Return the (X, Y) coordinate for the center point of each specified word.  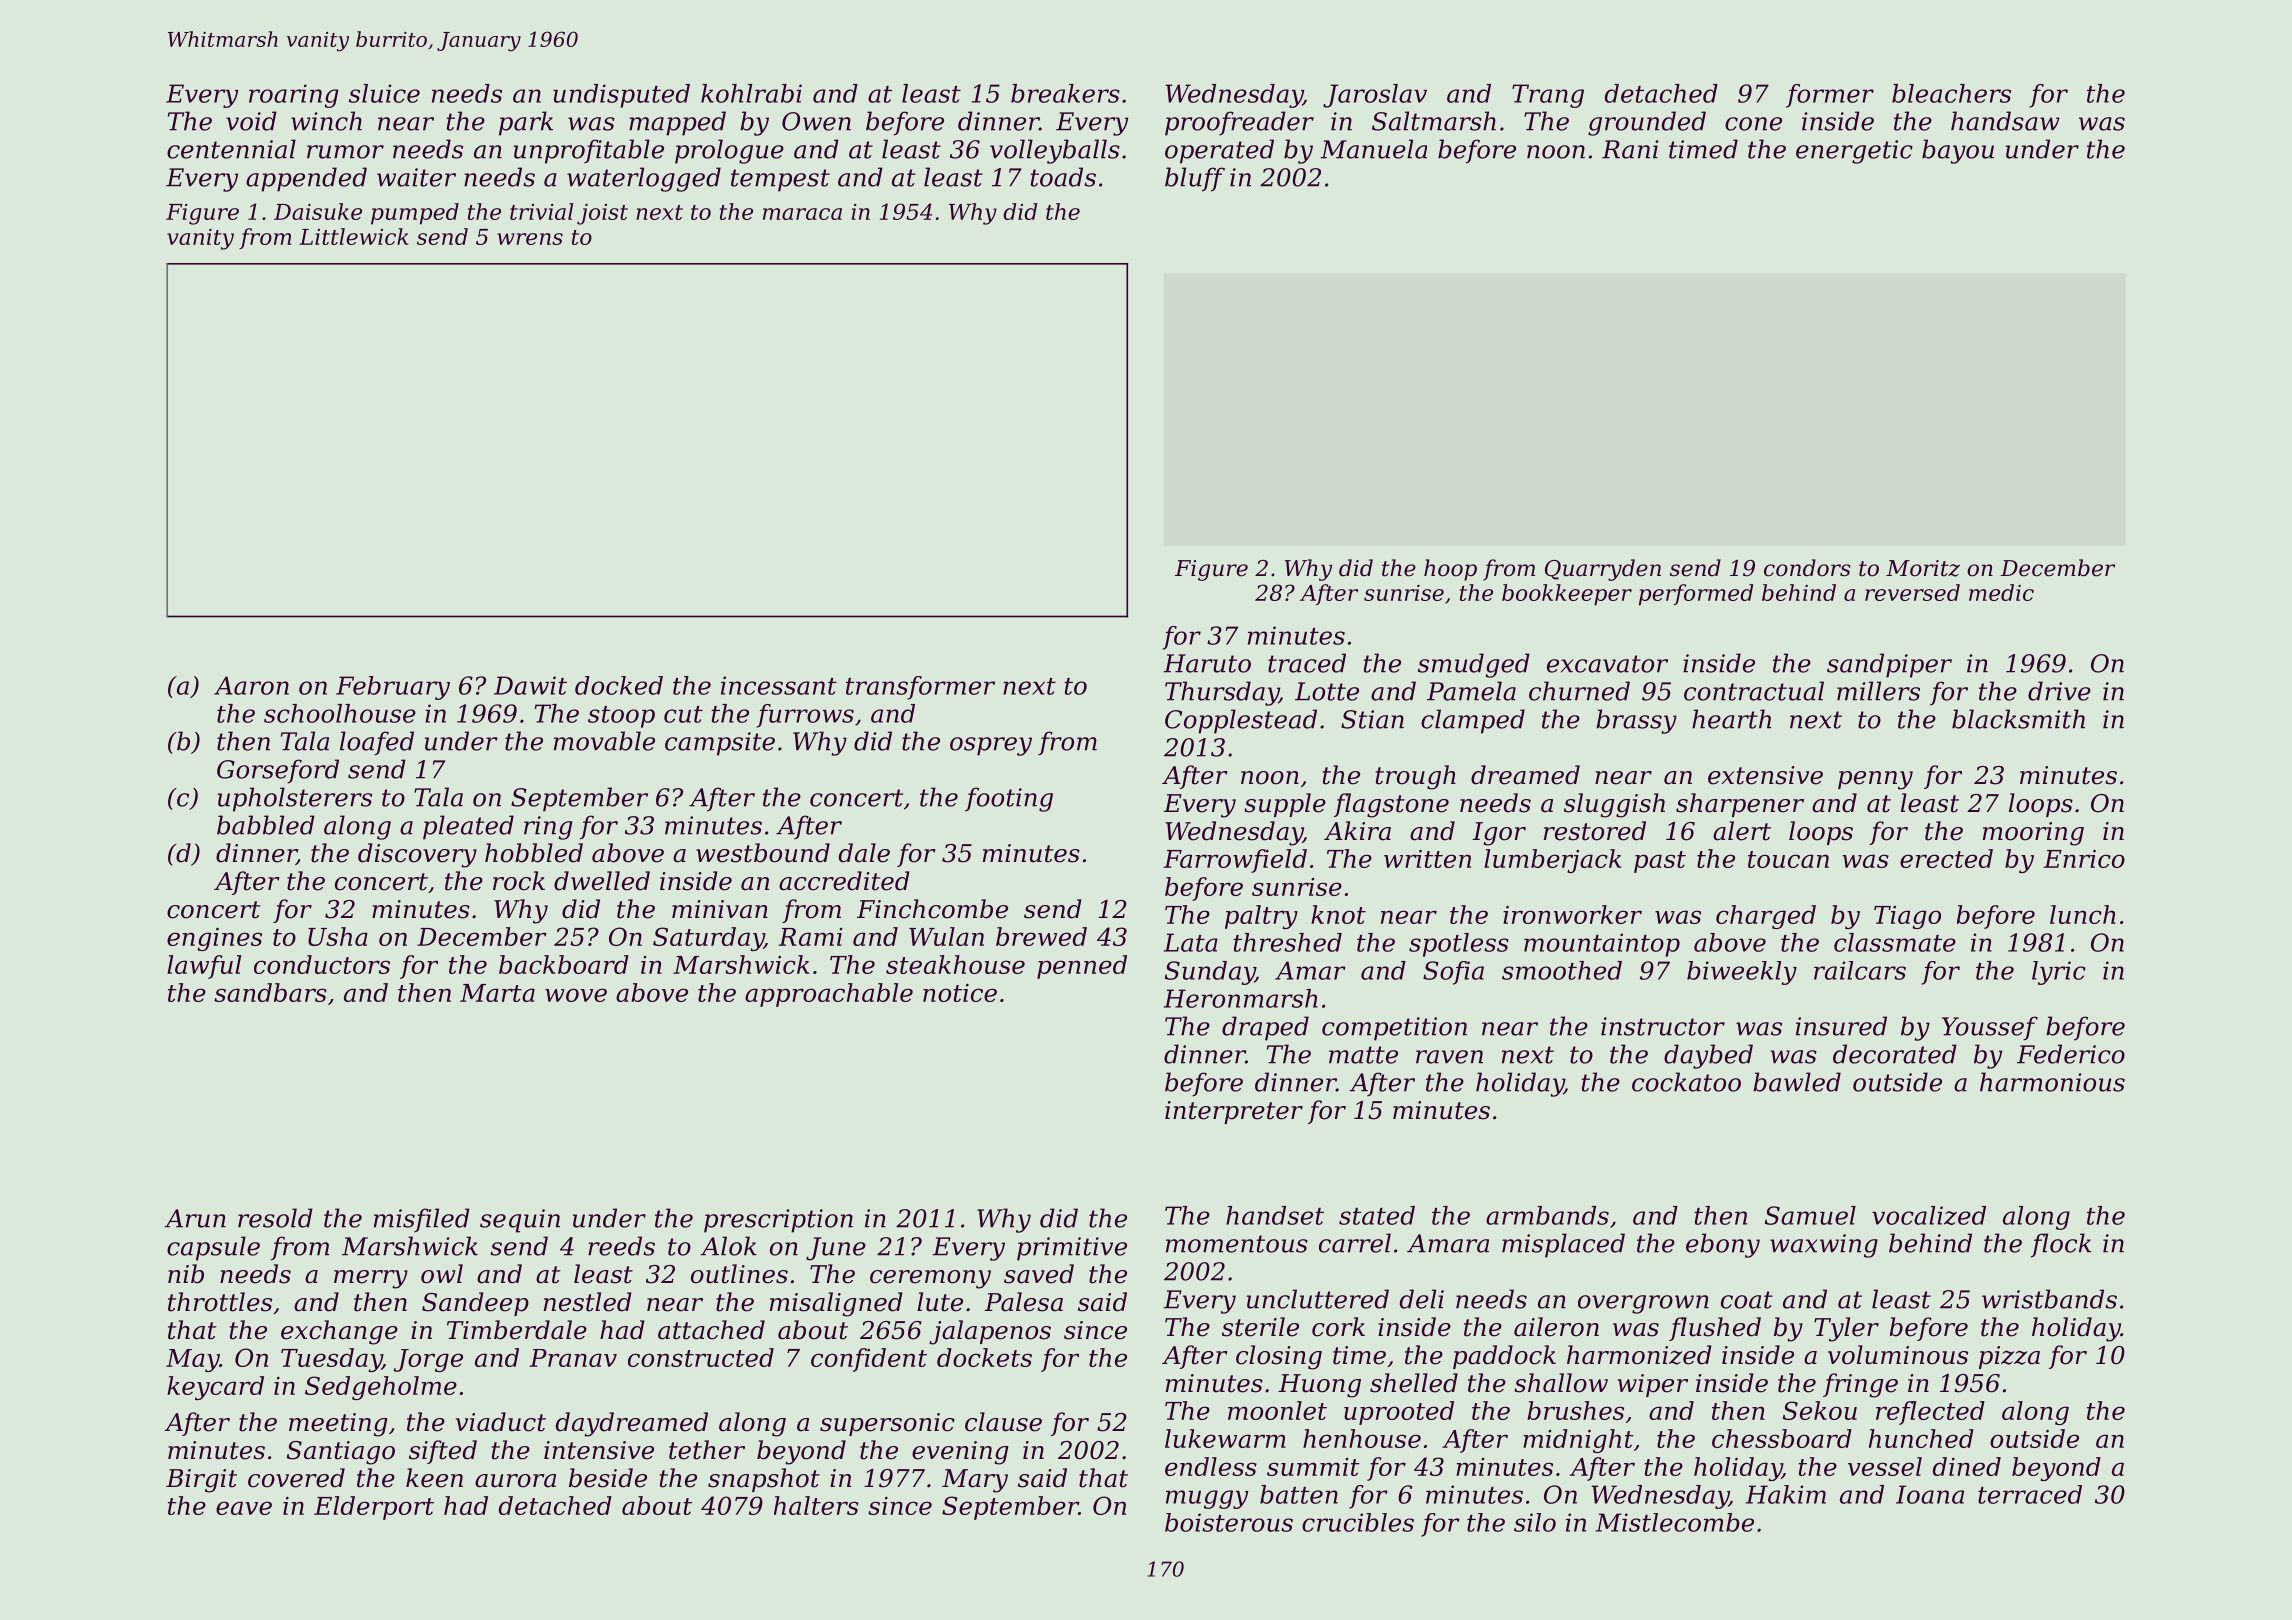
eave (244, 1508)
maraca (802, 214)
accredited (844, 881)
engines (214, 939)
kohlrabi (751, 93)
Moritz (1923, 568)
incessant (779, 685)
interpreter (1234, 1112)
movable (604, 741)
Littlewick (353, 236)
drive (2059, 691)
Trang (1548, 96)
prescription (778, 1221)
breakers (1065, 93)
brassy (1636, 721)
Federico (2071, 1054)
